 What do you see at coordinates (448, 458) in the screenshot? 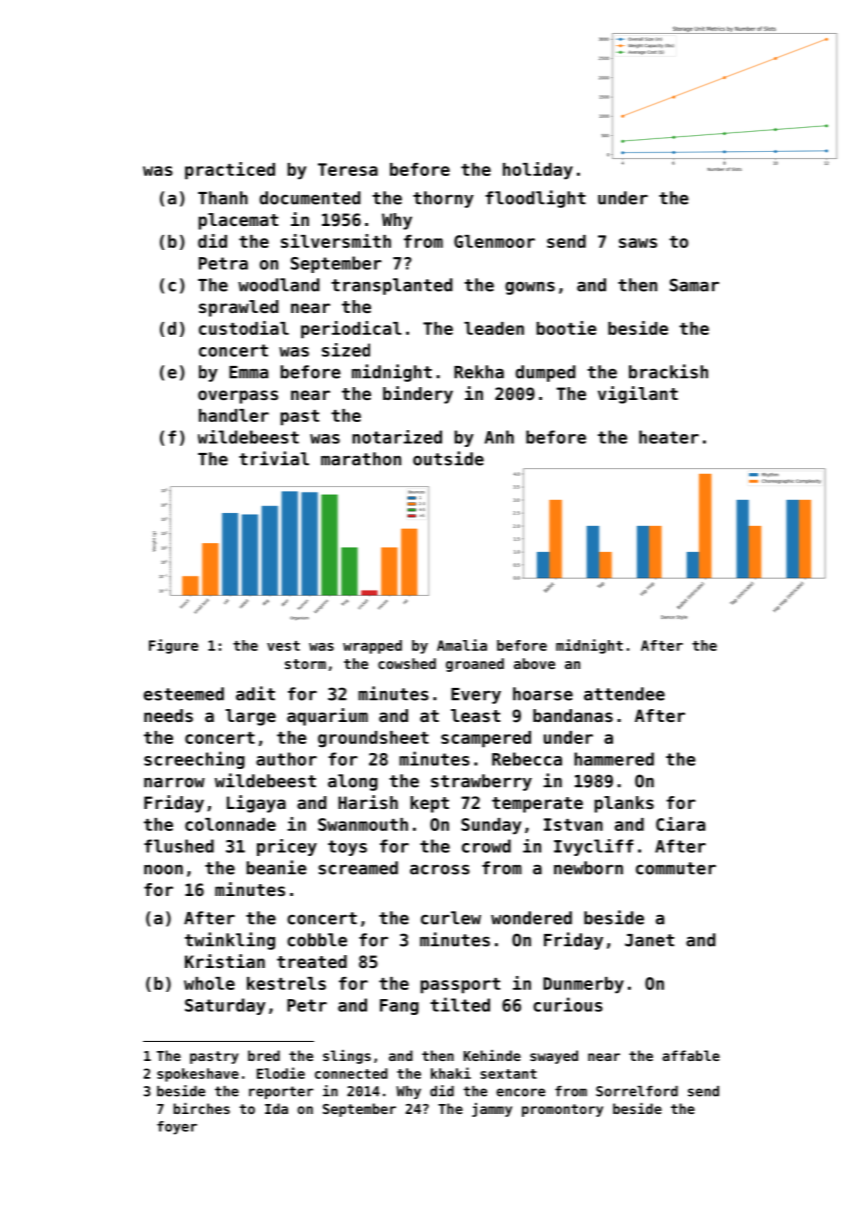
I see `outside` at bounding box center [448, 458].
